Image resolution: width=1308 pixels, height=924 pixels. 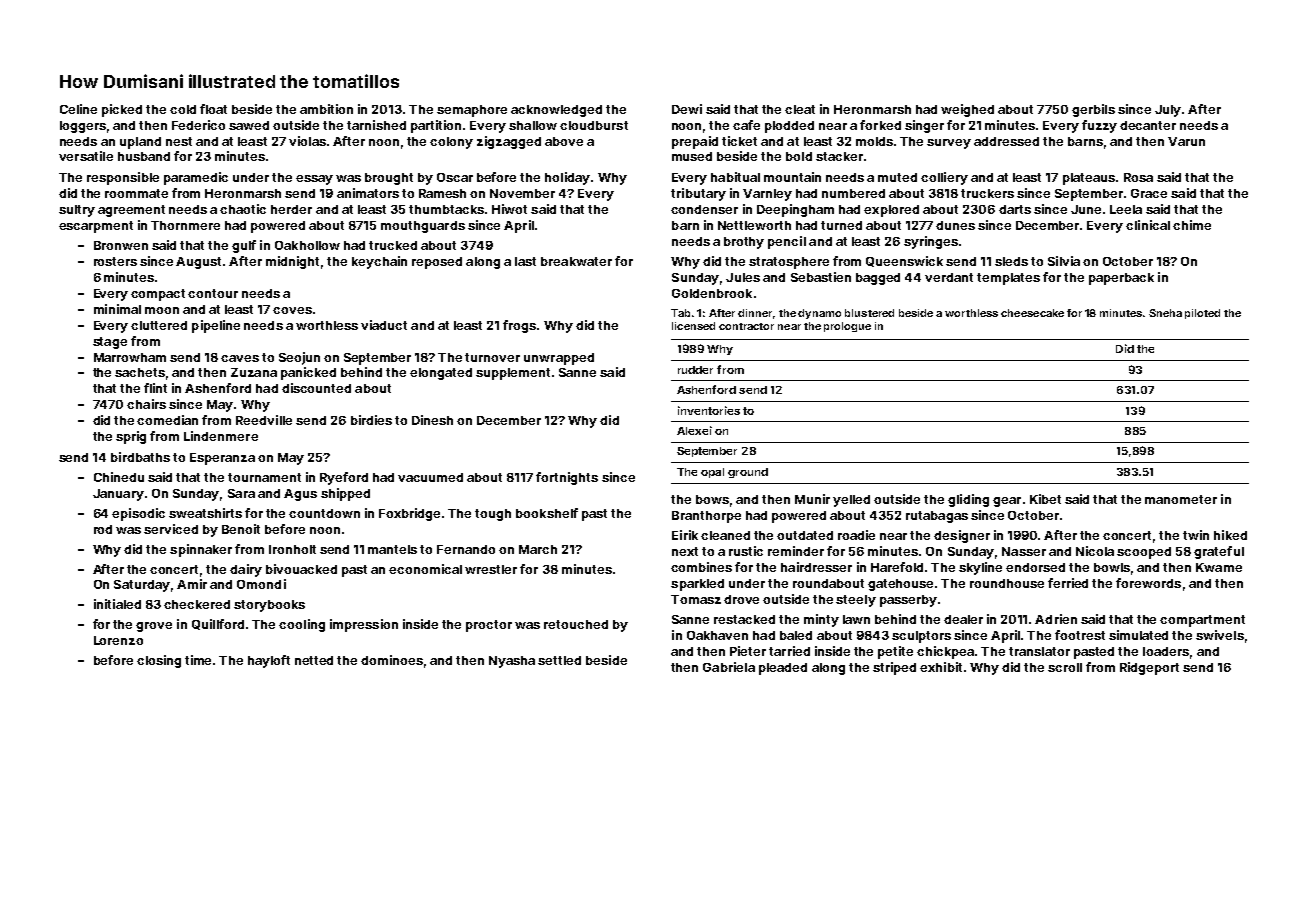 I want to click on dunes, so click(x=955, y=225).
